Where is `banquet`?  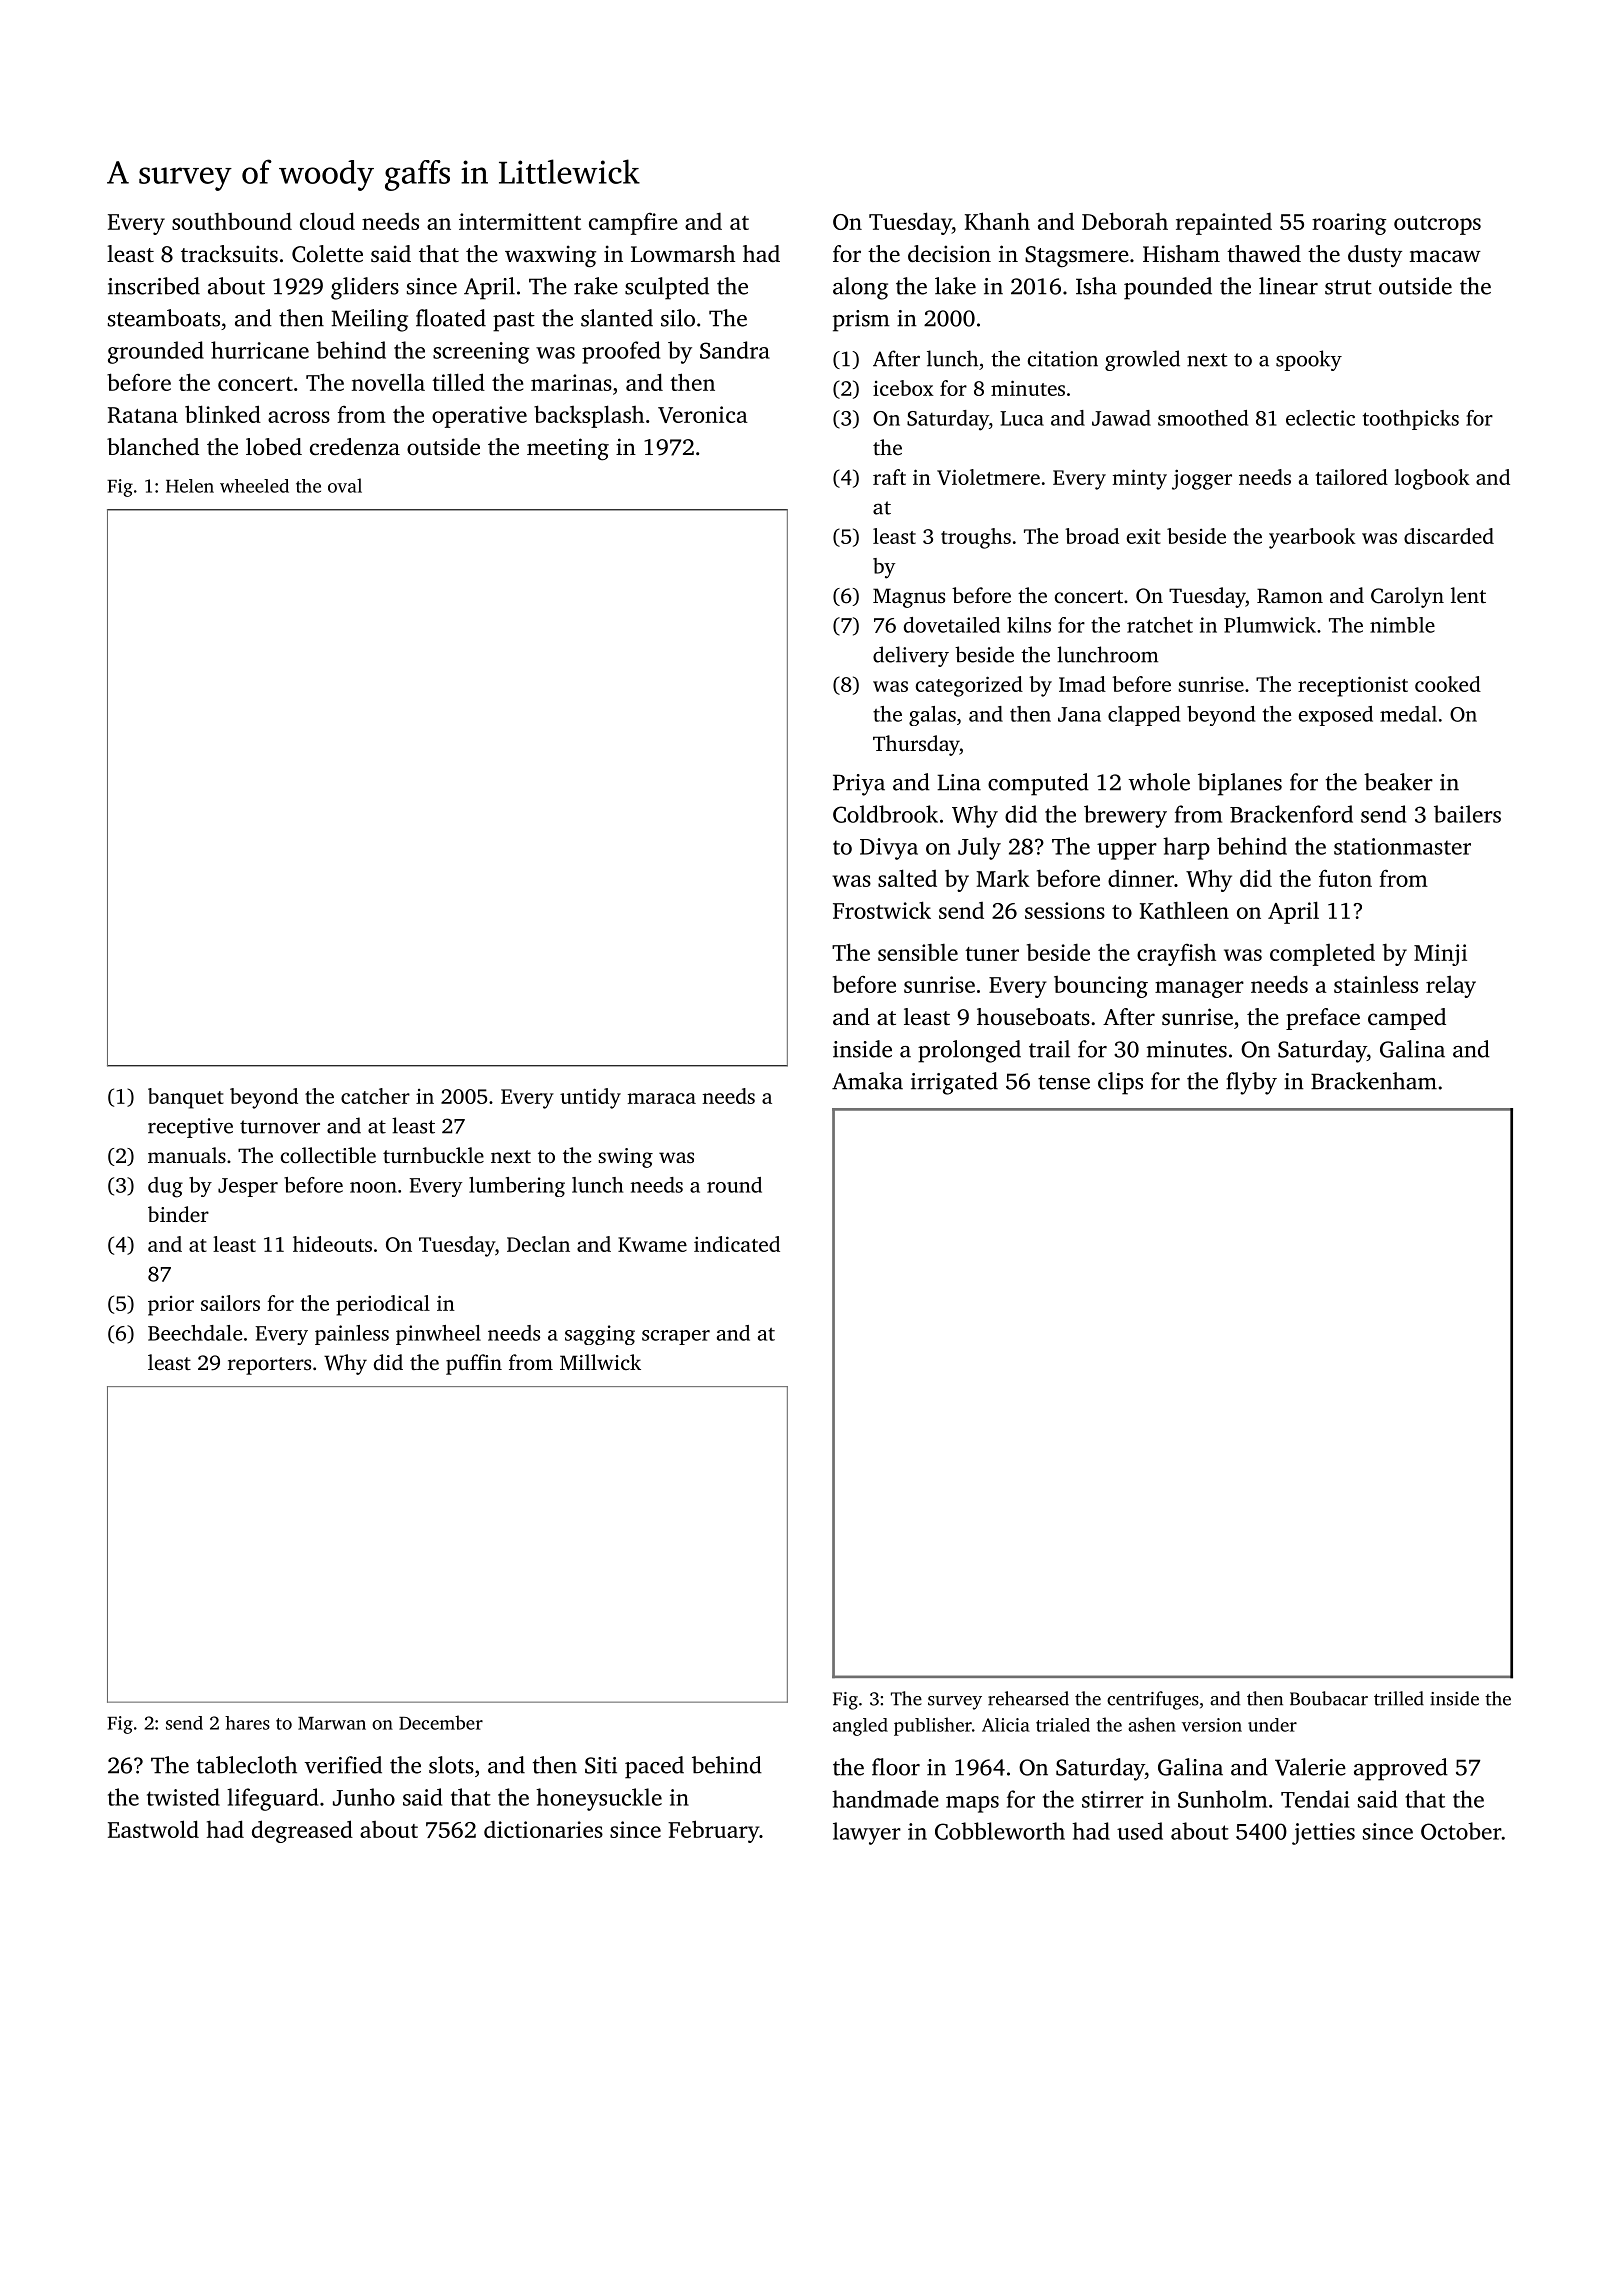
banquet is located at coordinates (186, 1098).
